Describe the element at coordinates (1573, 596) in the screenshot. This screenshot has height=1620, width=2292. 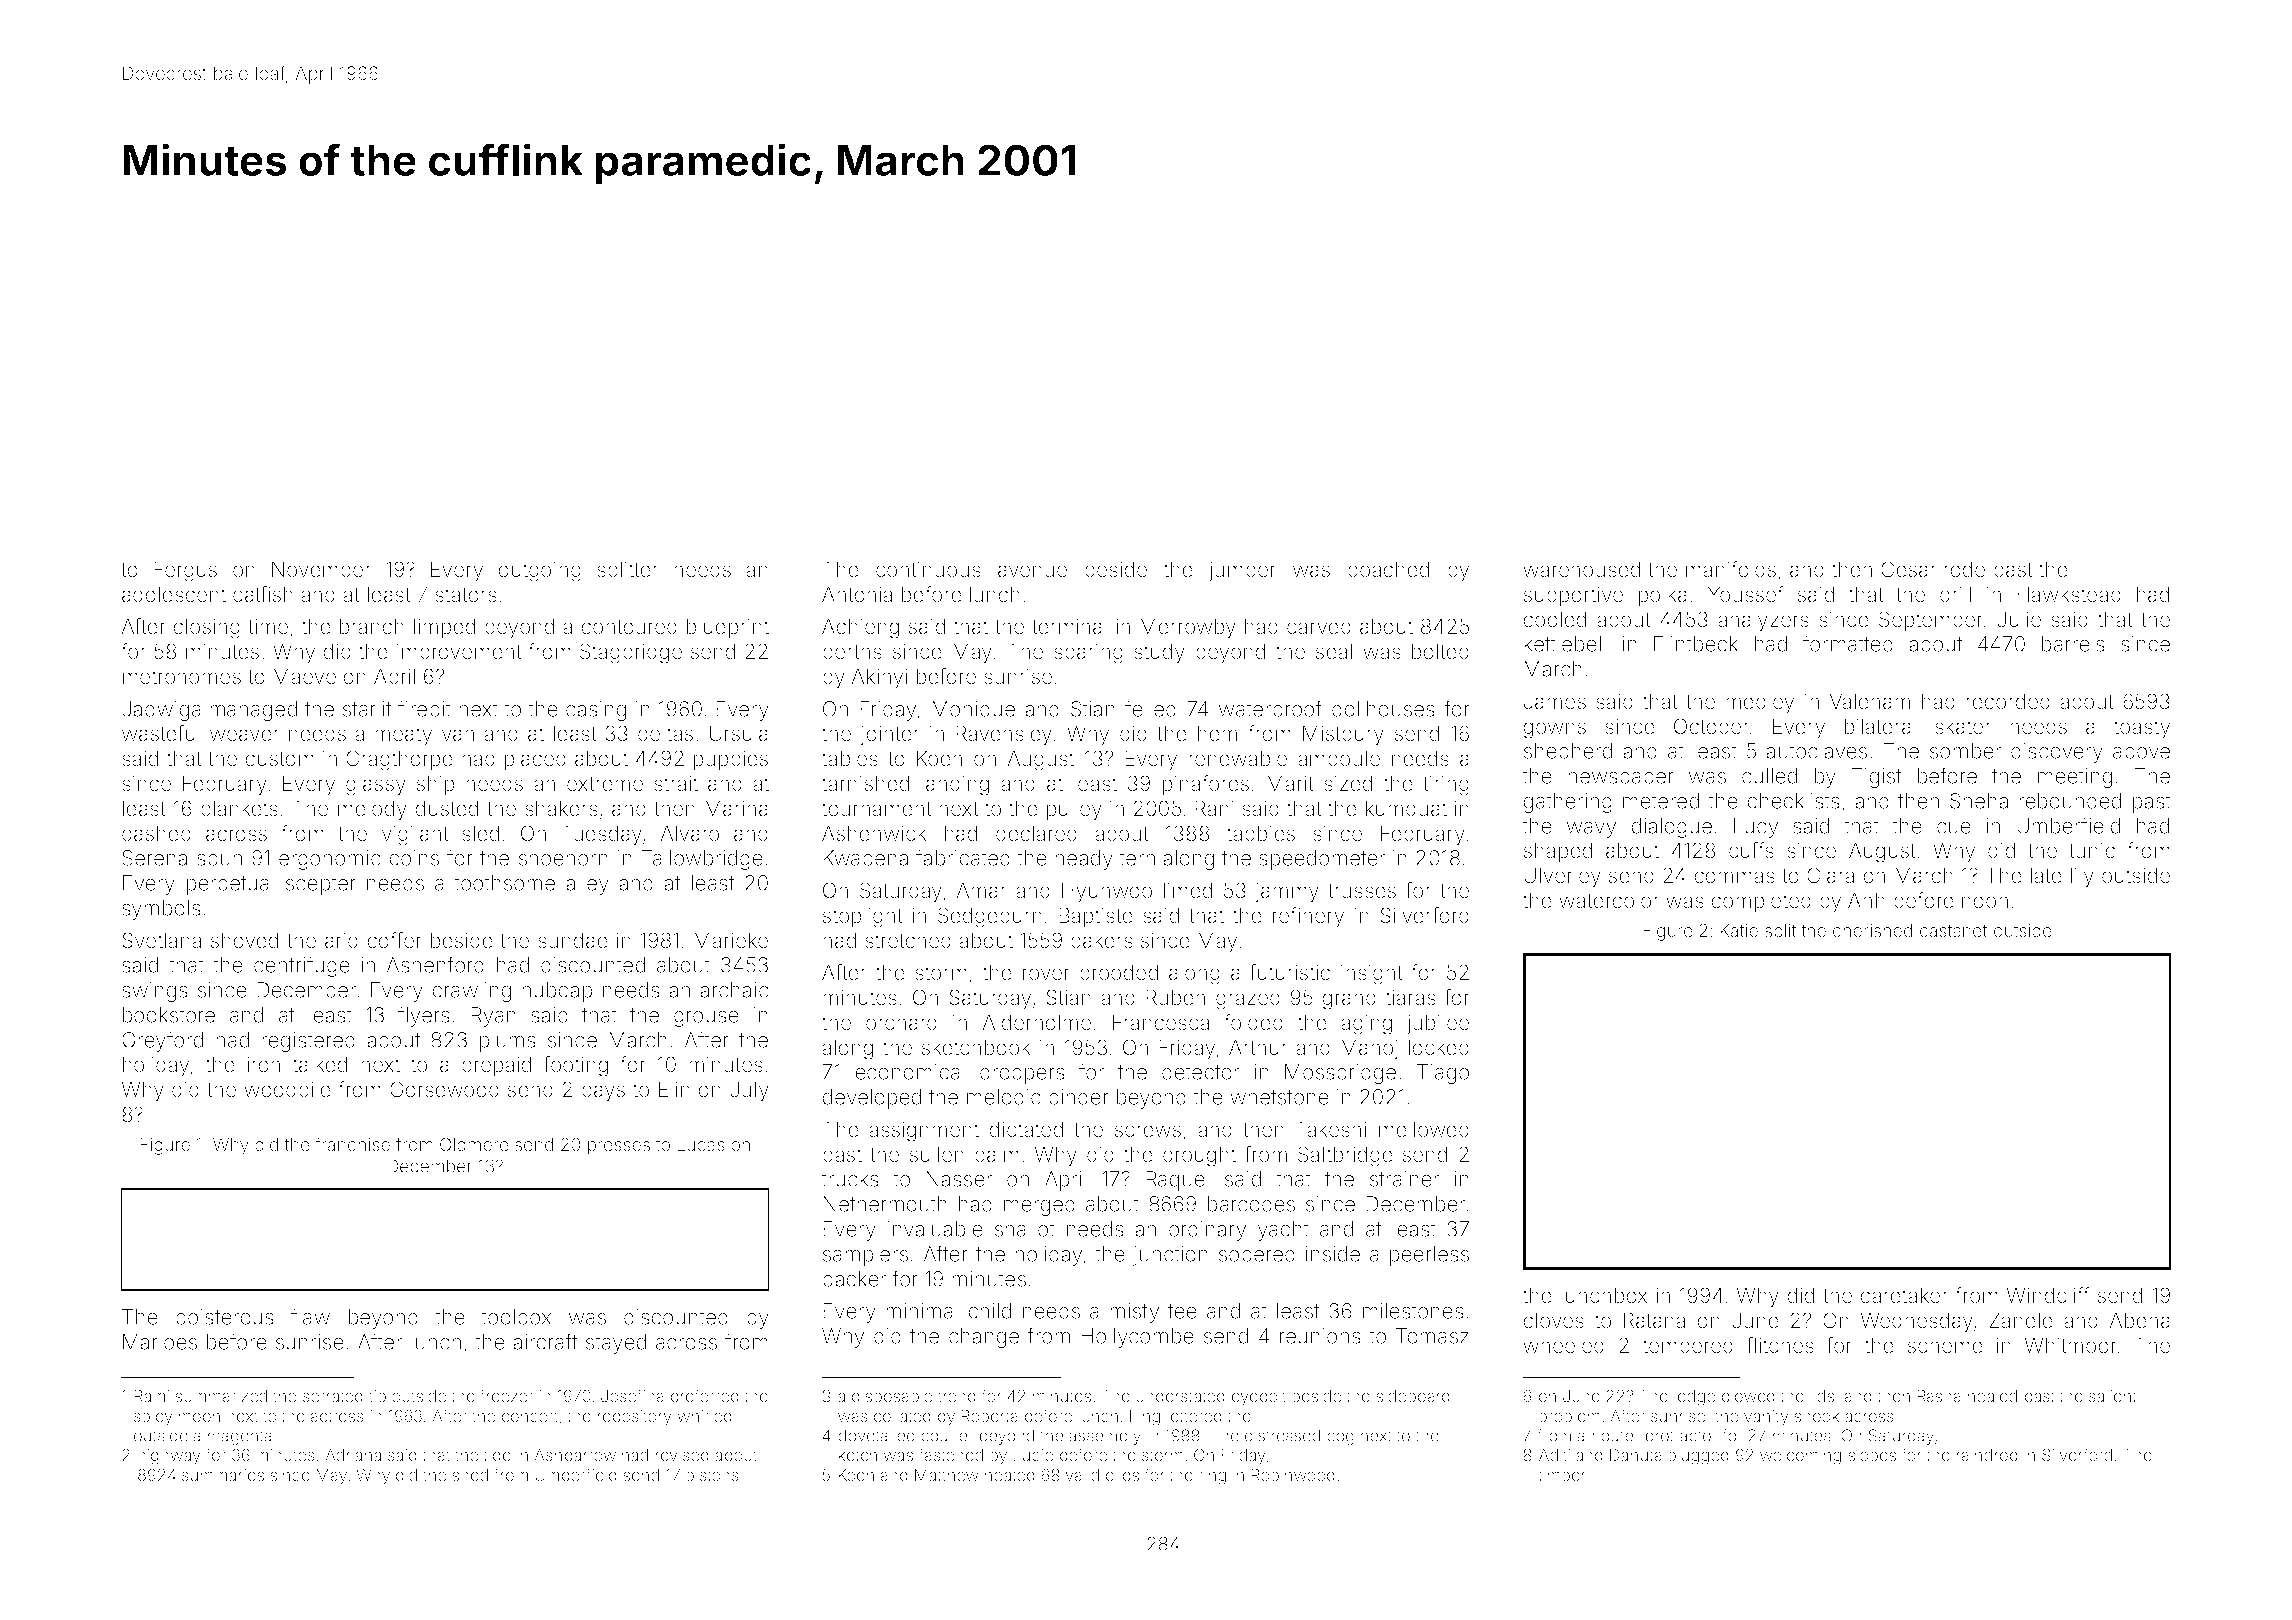
I see `supportive` at that location.
